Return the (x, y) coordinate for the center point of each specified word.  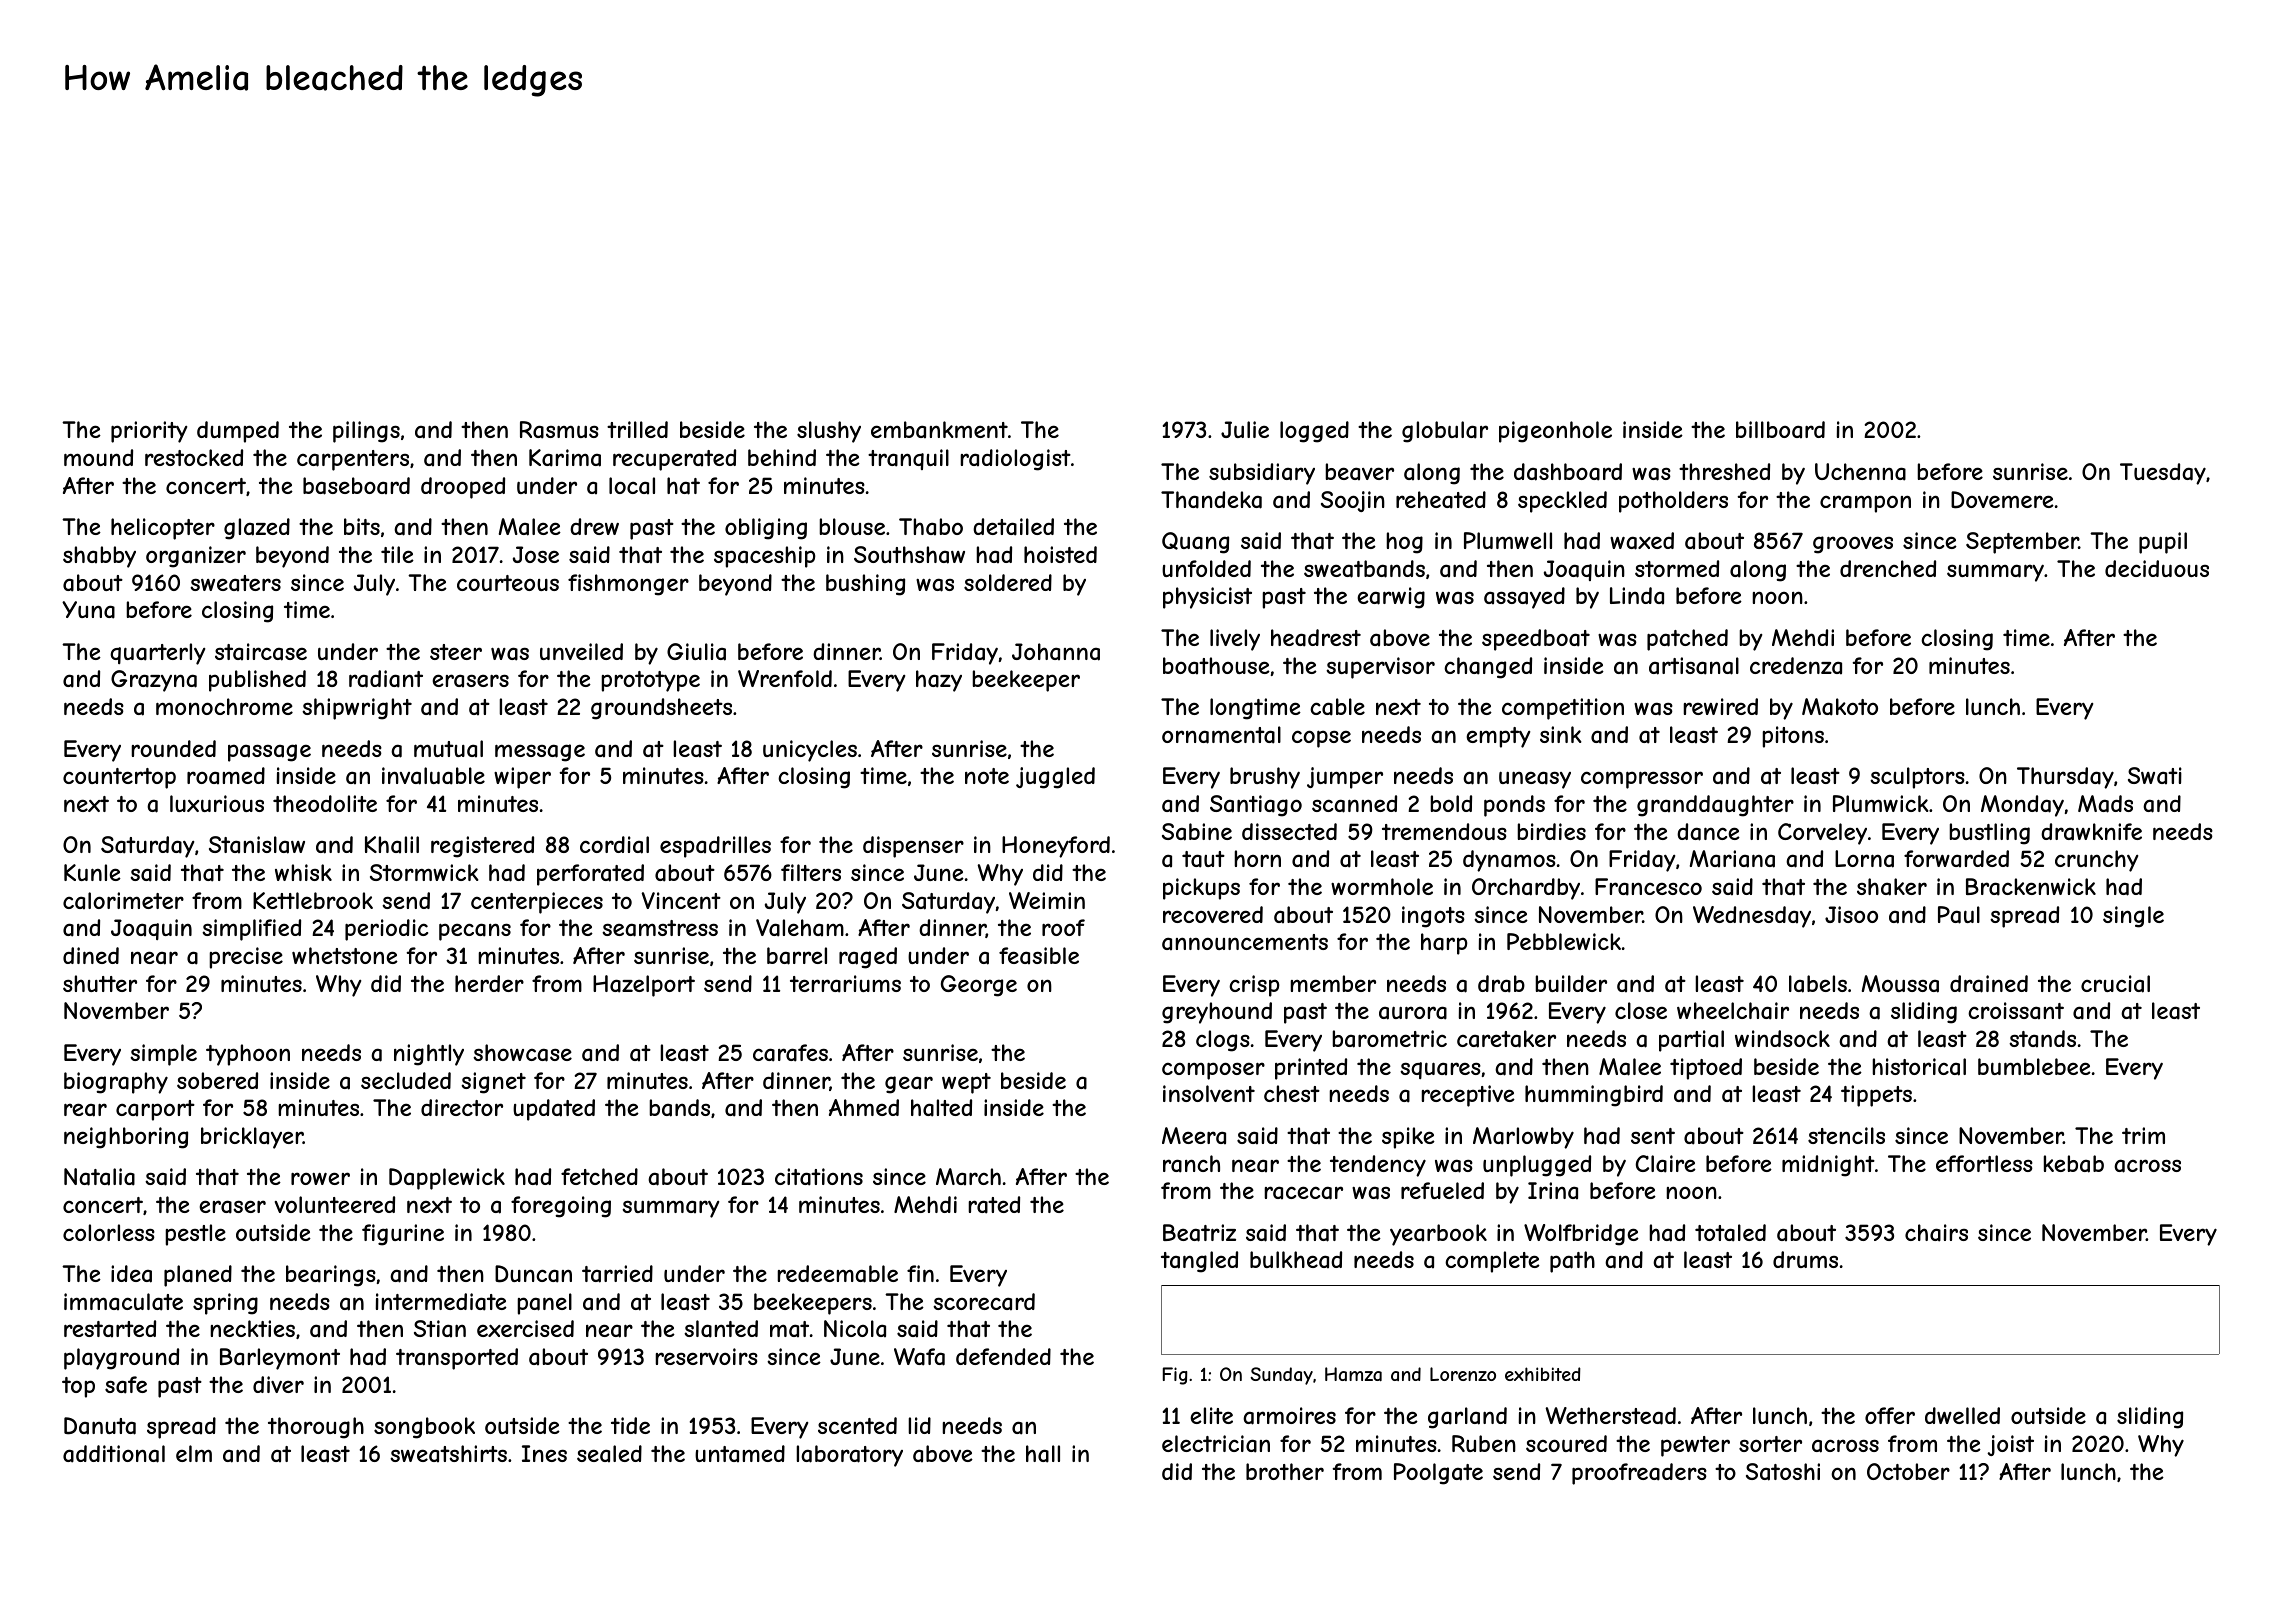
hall (1043, 1454)
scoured (1566, 1443)
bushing (865, 585)
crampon (1865, 504)
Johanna (1056, 652)
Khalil (392, 845)
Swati (2155, 776)
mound (98, 457)
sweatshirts (448, 1454)
